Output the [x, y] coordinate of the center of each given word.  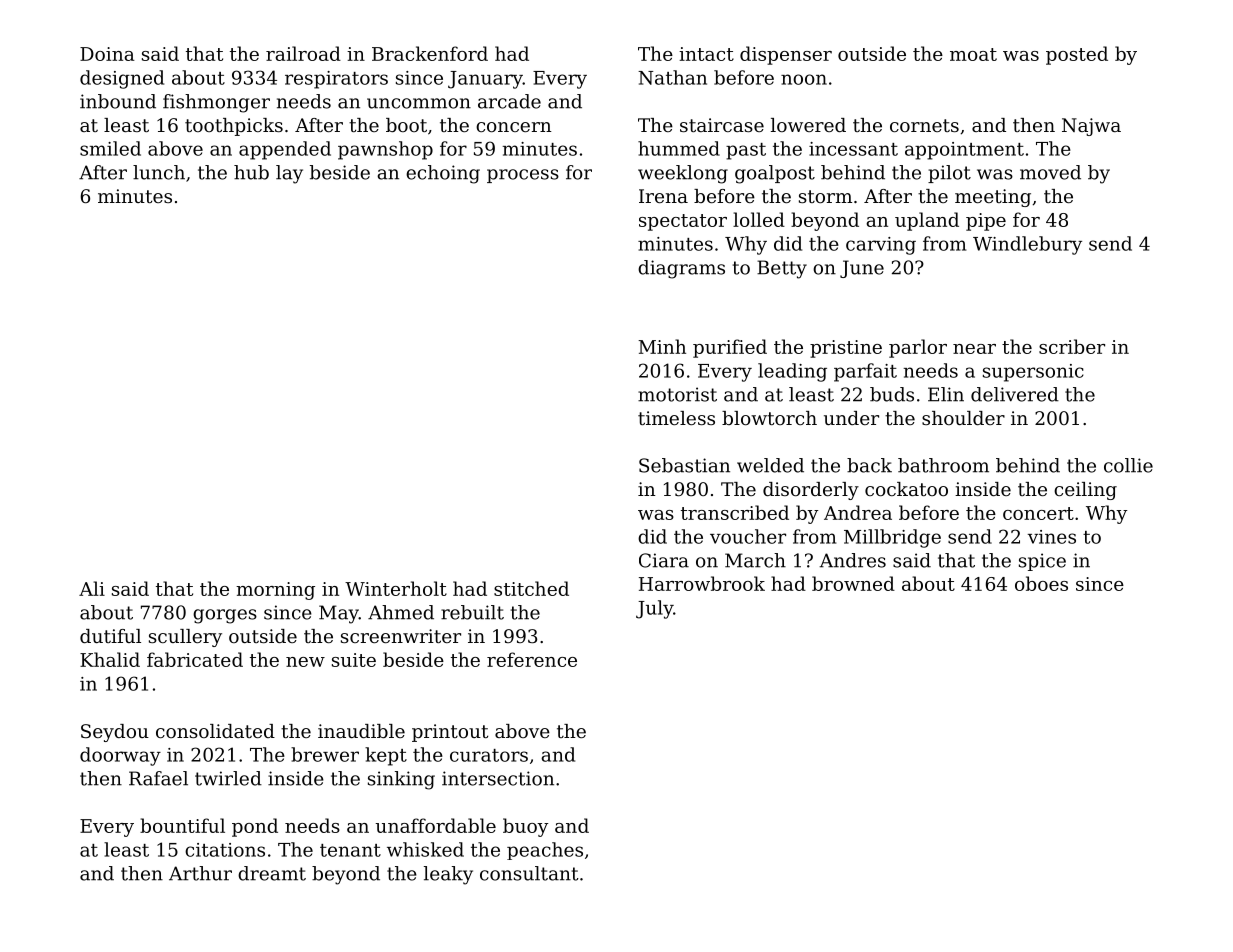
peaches [545, 851]
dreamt [272, 873]
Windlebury [1027, 245]
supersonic [1033, 373]
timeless [676, 418]
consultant [529, 873]
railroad [303, 53]
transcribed [735, 512]
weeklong [683, 174]
